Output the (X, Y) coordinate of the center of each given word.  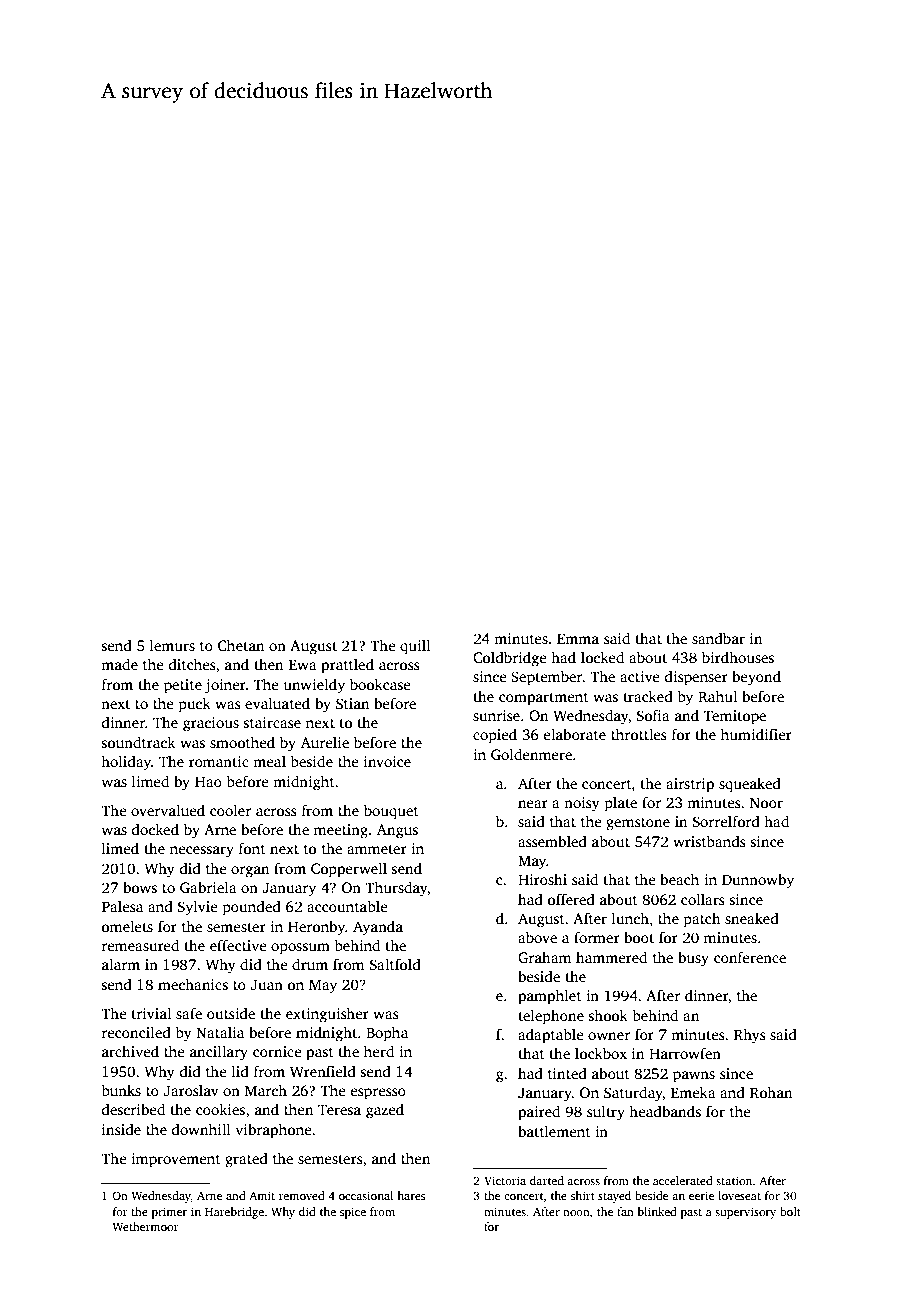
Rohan (771, 1092)
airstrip (690, 785)
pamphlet (550, 997)
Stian (353, 703)
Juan (267, 984)
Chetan (241, 645)
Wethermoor (145, 1226)
